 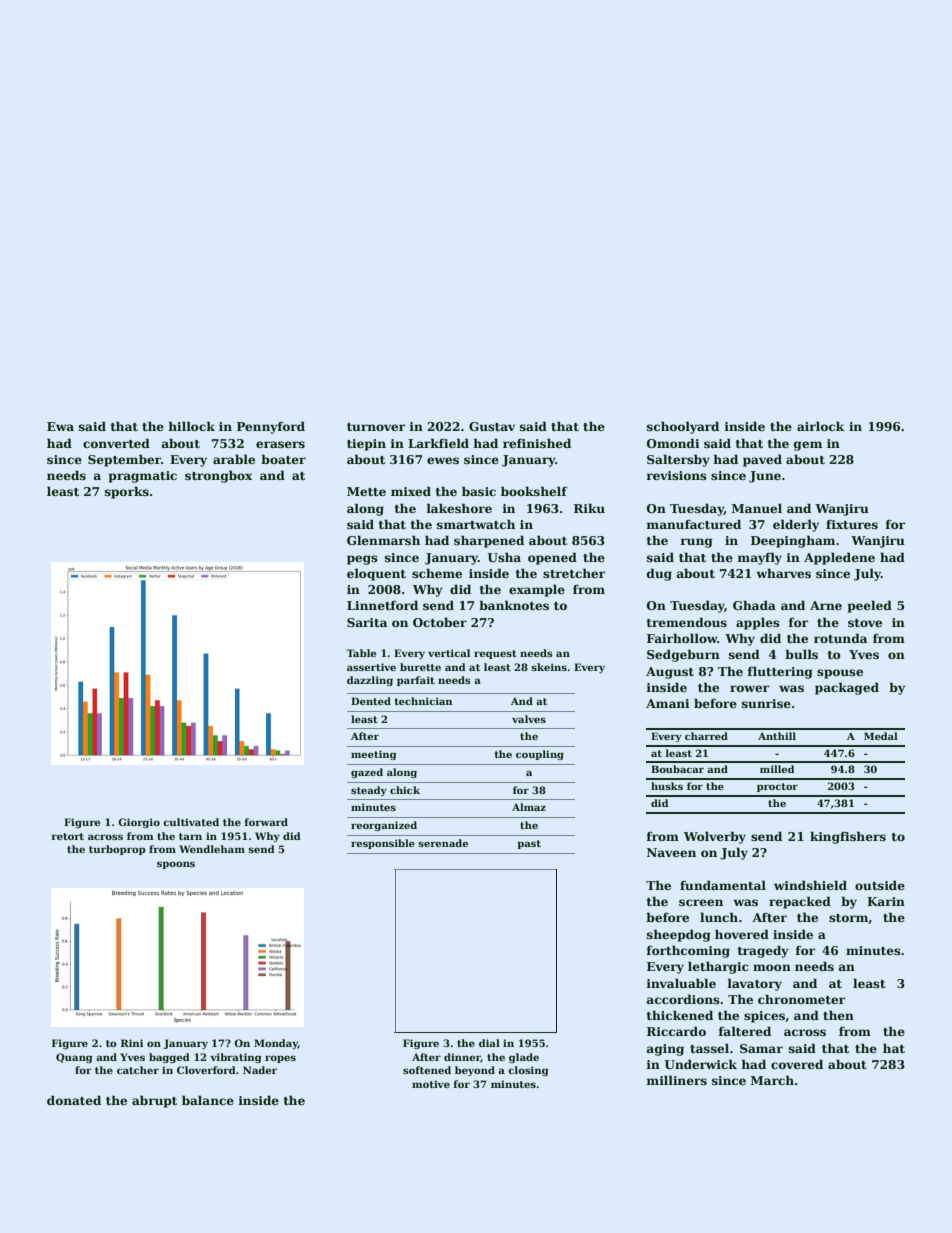 What do you see at coordinates (820, 426) in the screenshot?
I see `airlock` at bounding box center [820, 426].
